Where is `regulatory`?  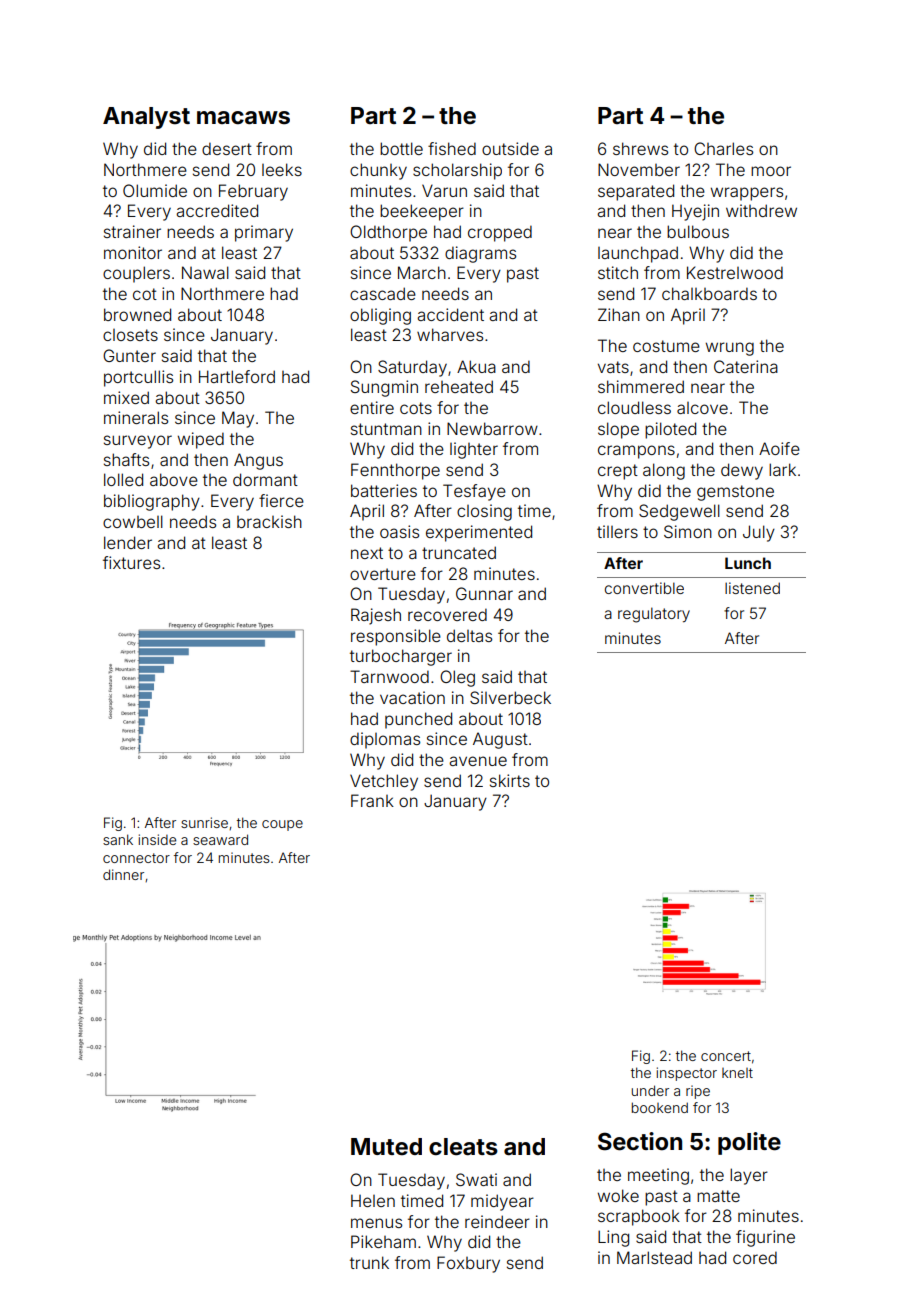 regulatory is located at coordinates (654, 615).
